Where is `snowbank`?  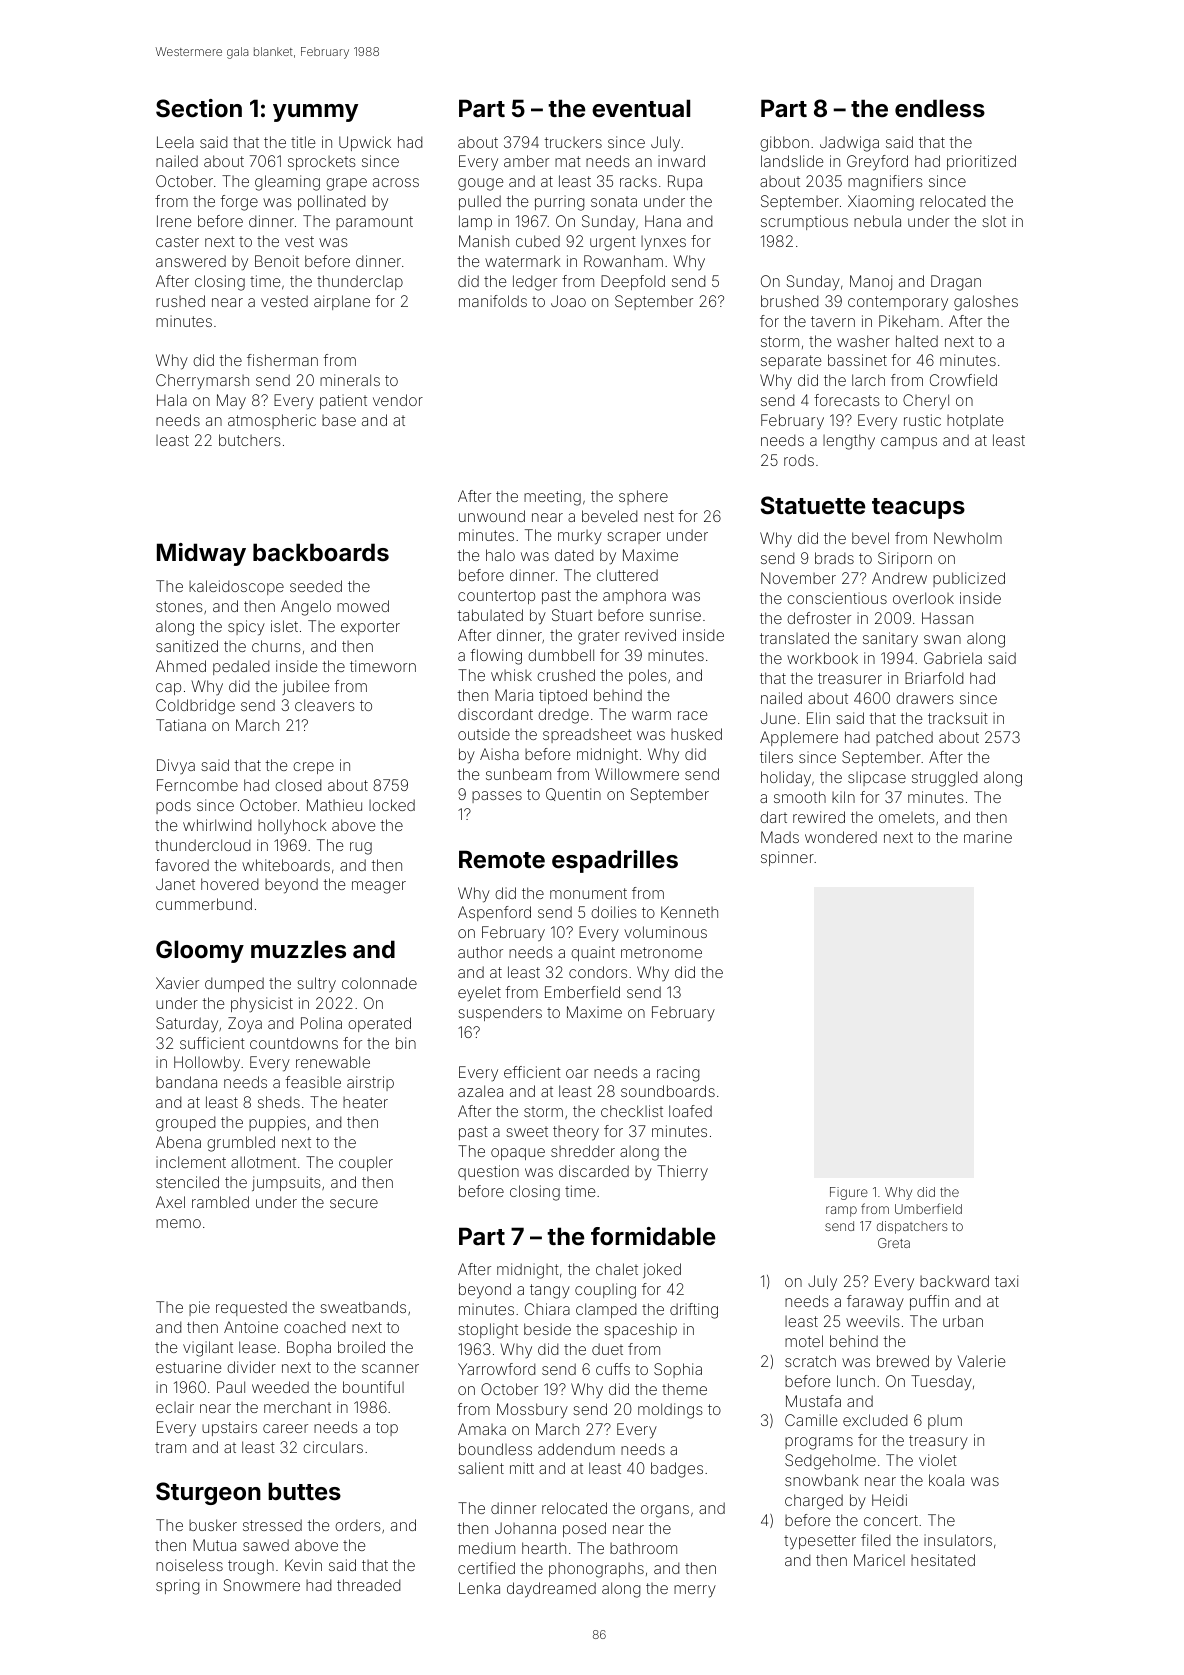
snowbank is located at coordinates (822, 1480).
